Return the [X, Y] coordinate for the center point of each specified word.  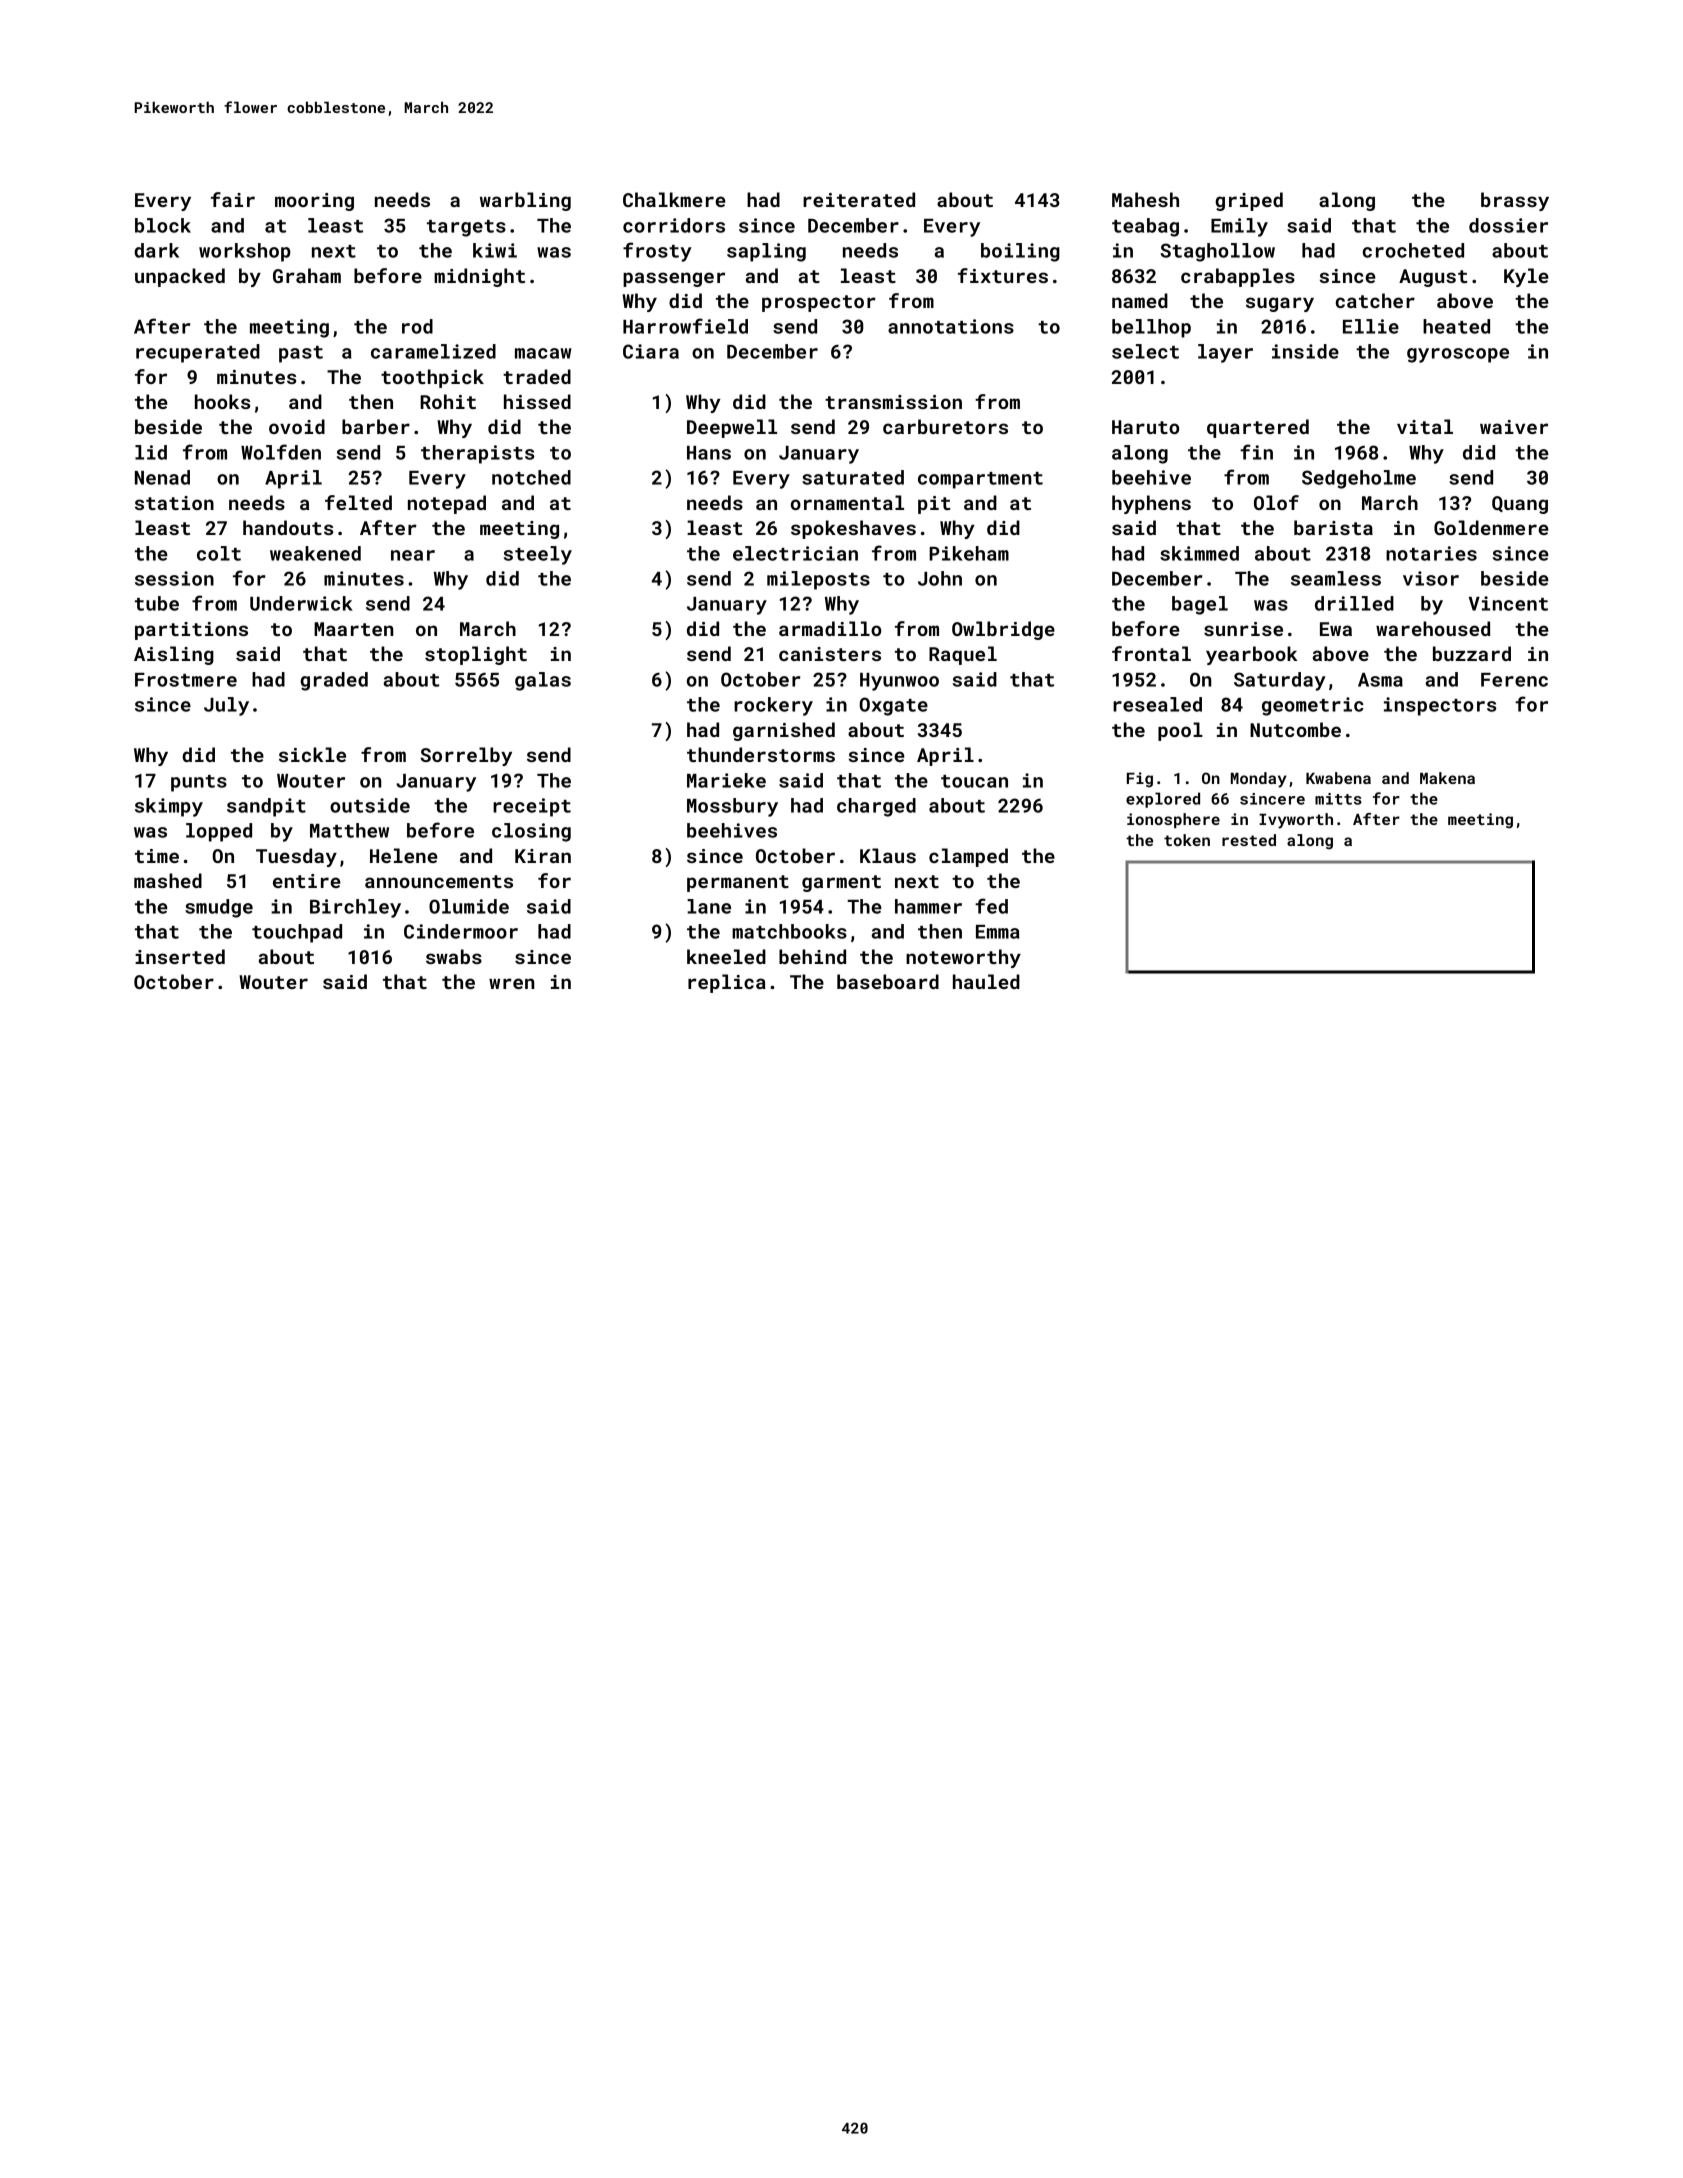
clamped [968, 857]
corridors [674, 225]
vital [1425, 426]
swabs [454, 956]
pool [1180, 731]
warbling [525, 201]
